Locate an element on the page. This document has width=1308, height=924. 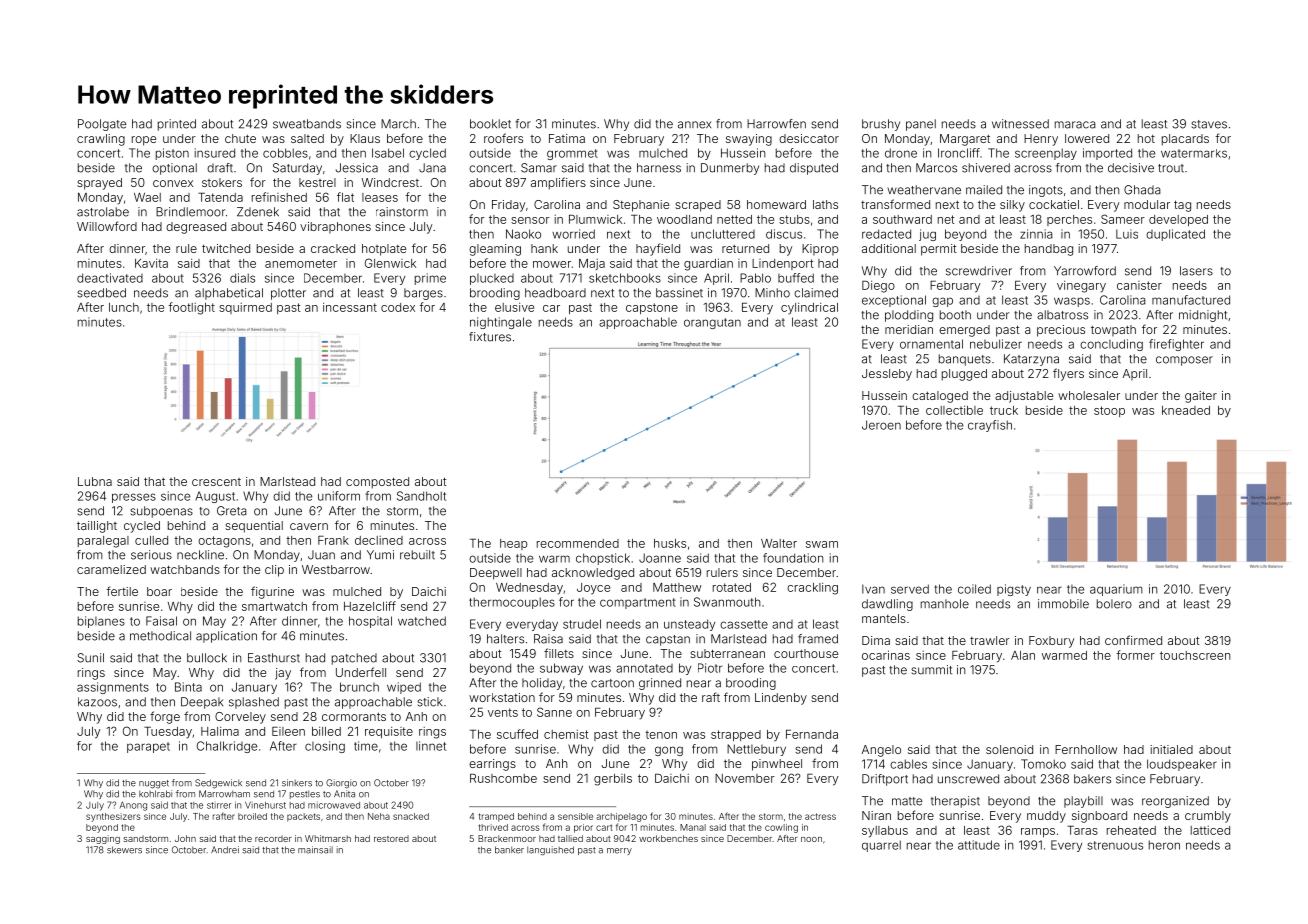
figurine is located at coordinates (272, 592).
